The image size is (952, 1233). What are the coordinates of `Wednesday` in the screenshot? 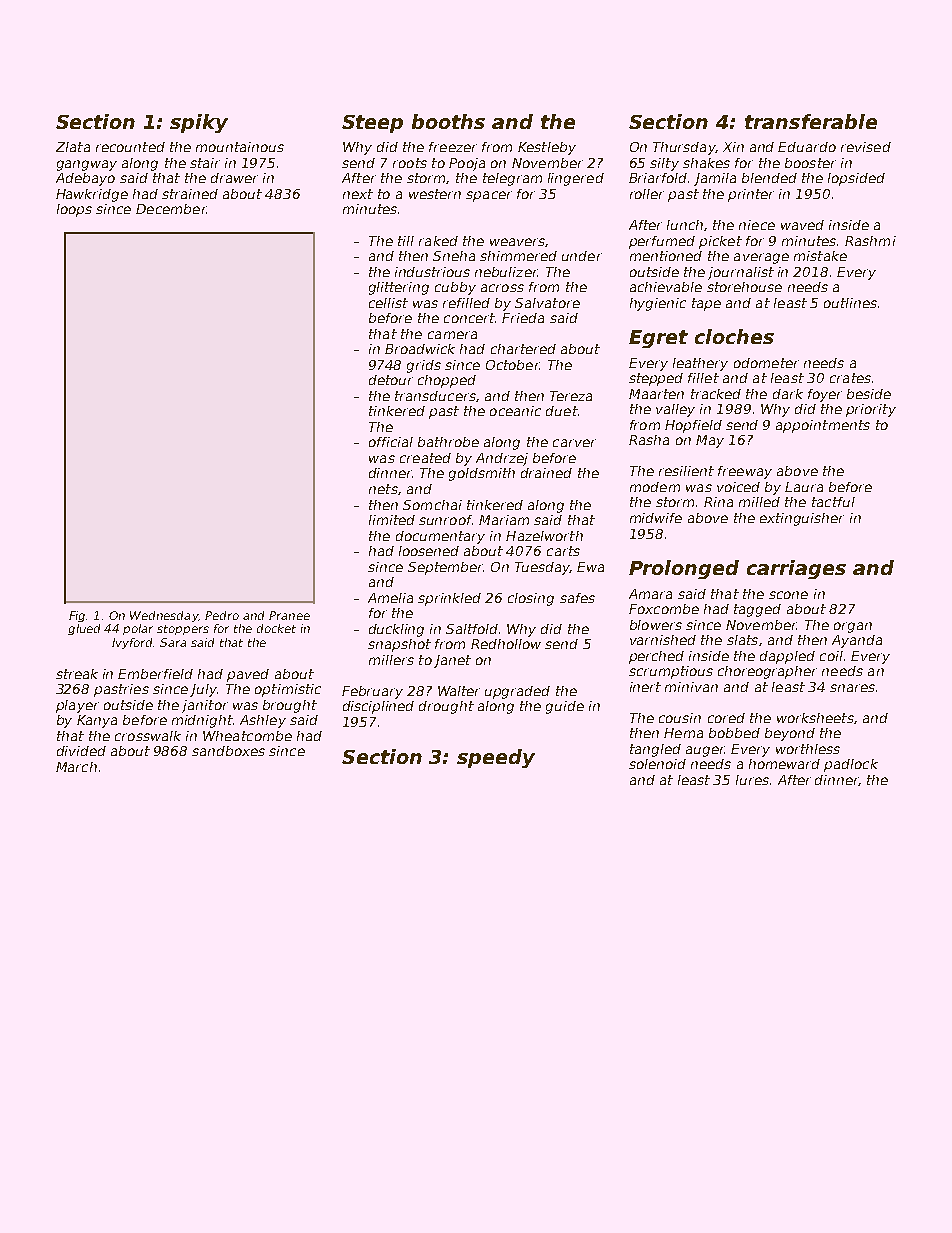 It's located at (164, 616).
